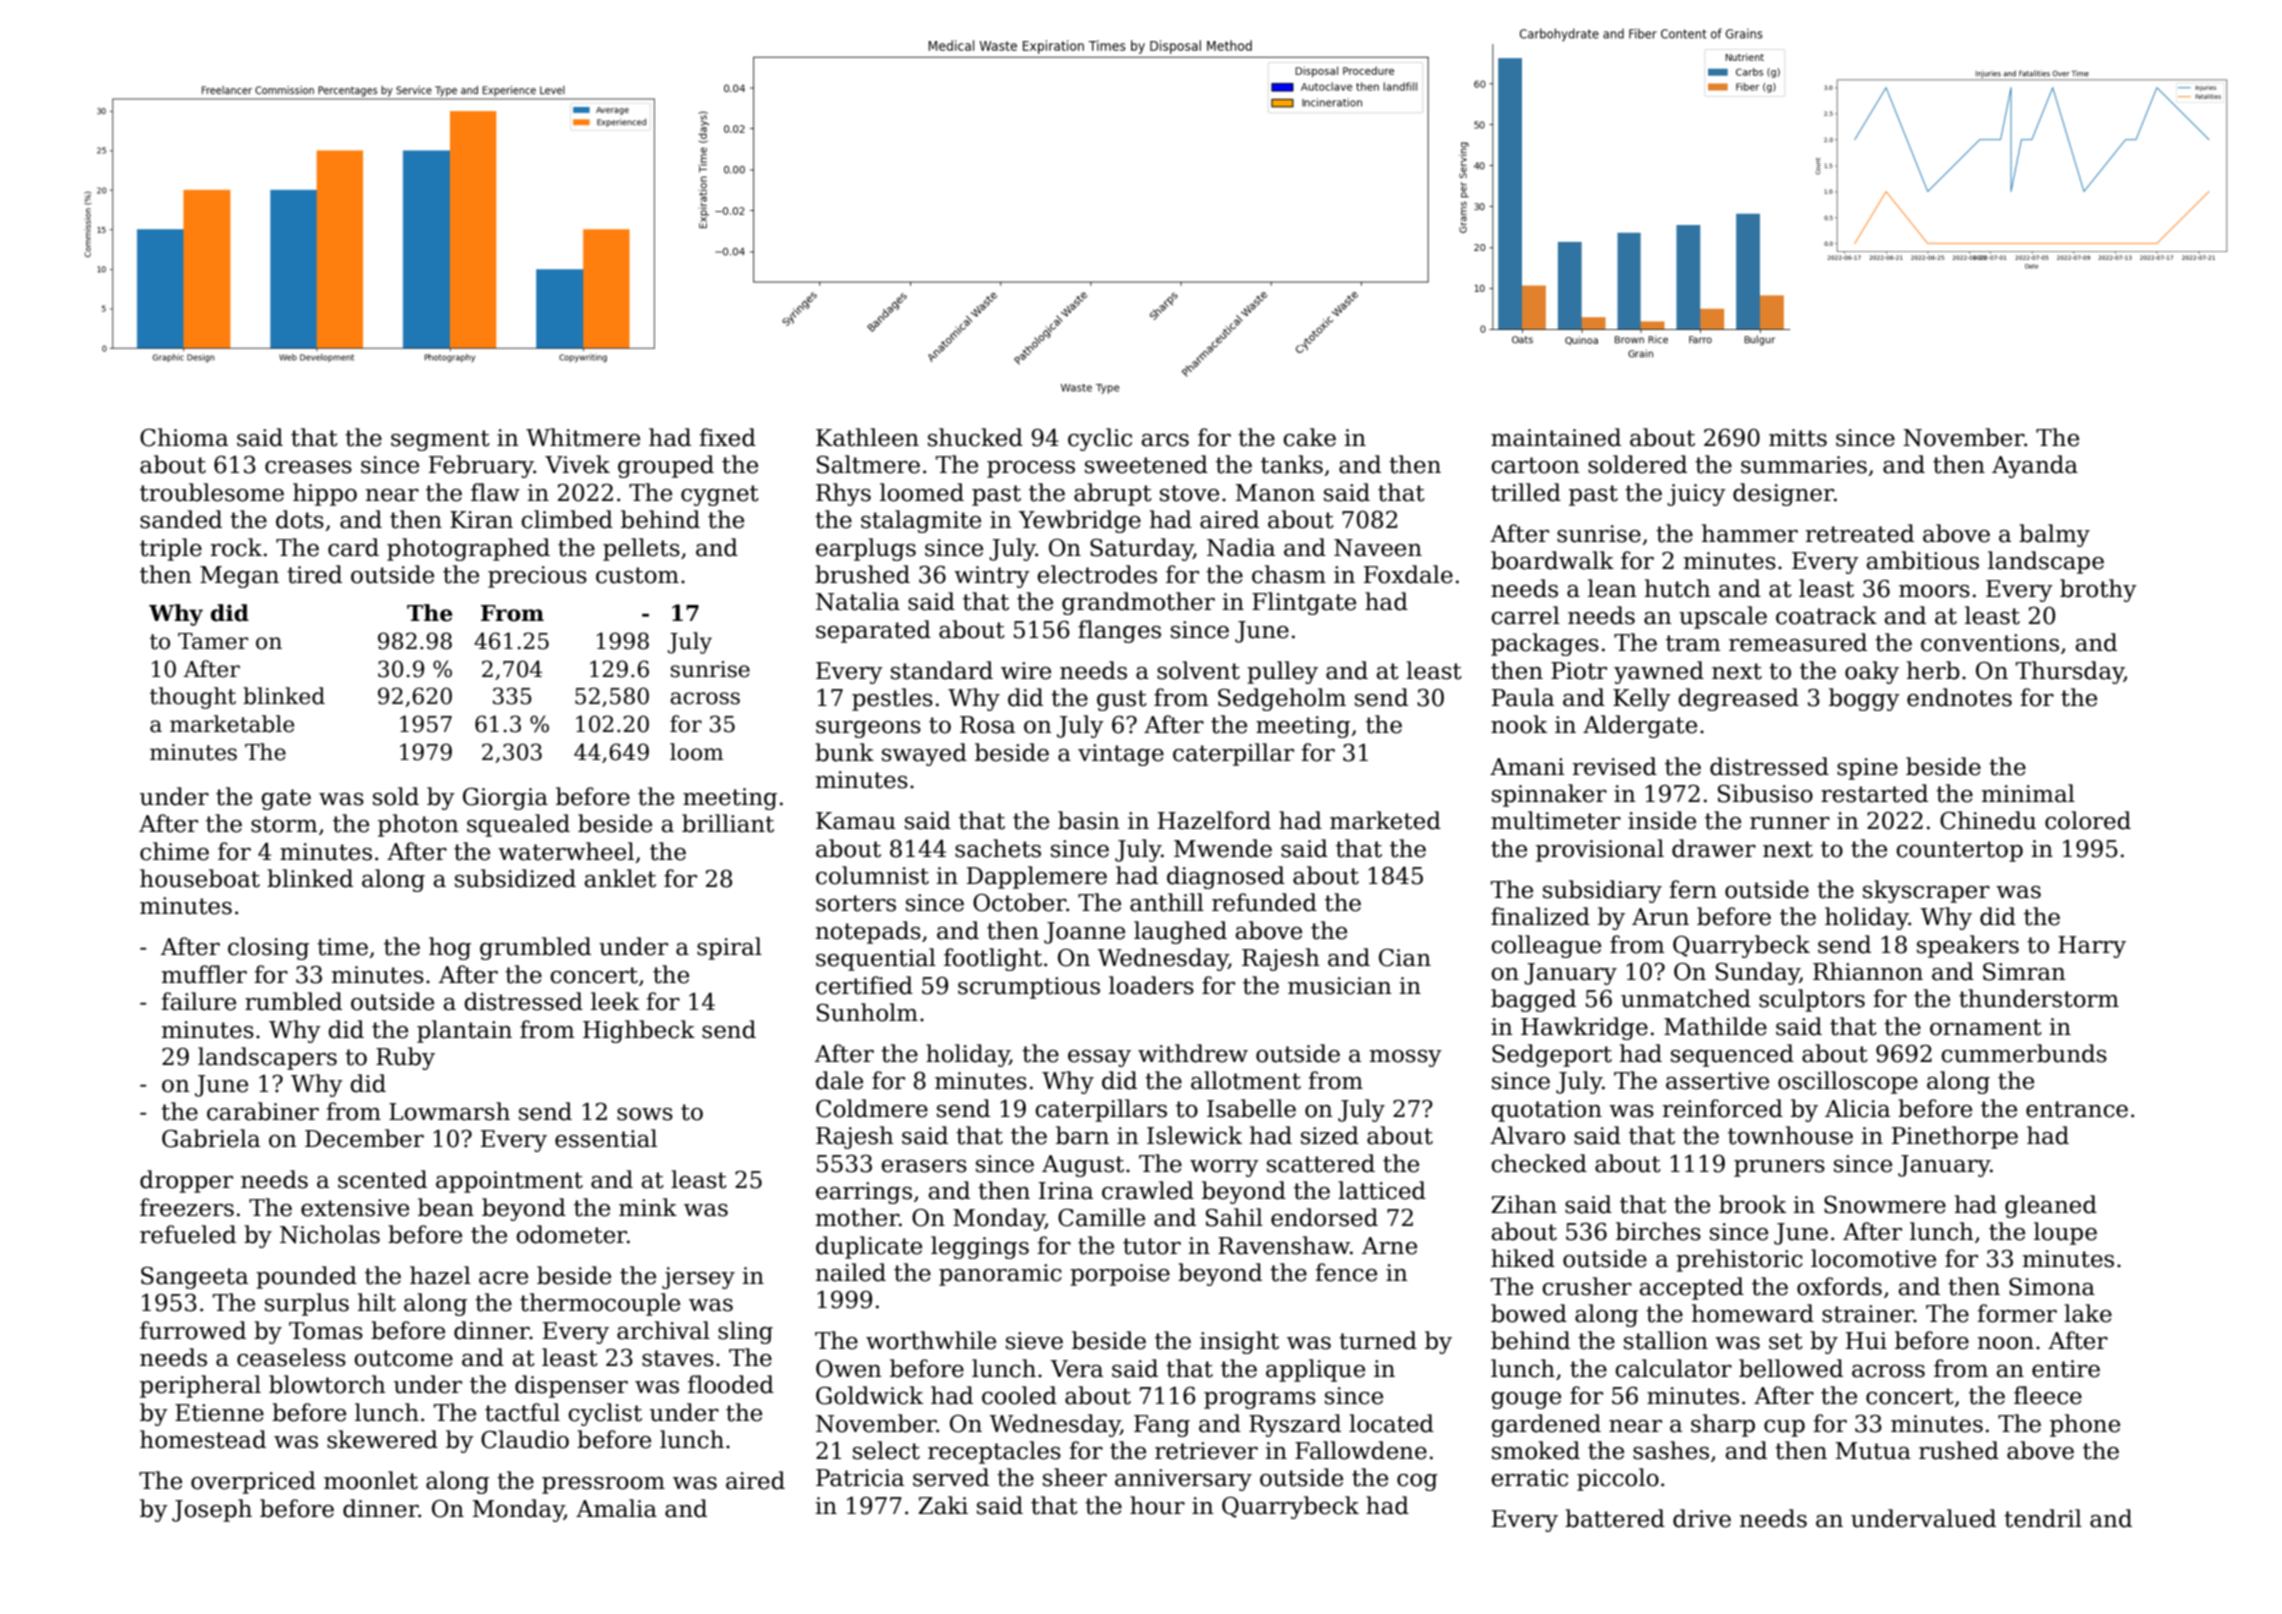 The image size is (2282, 1614). I want to click on segment, so click(440, 440).
